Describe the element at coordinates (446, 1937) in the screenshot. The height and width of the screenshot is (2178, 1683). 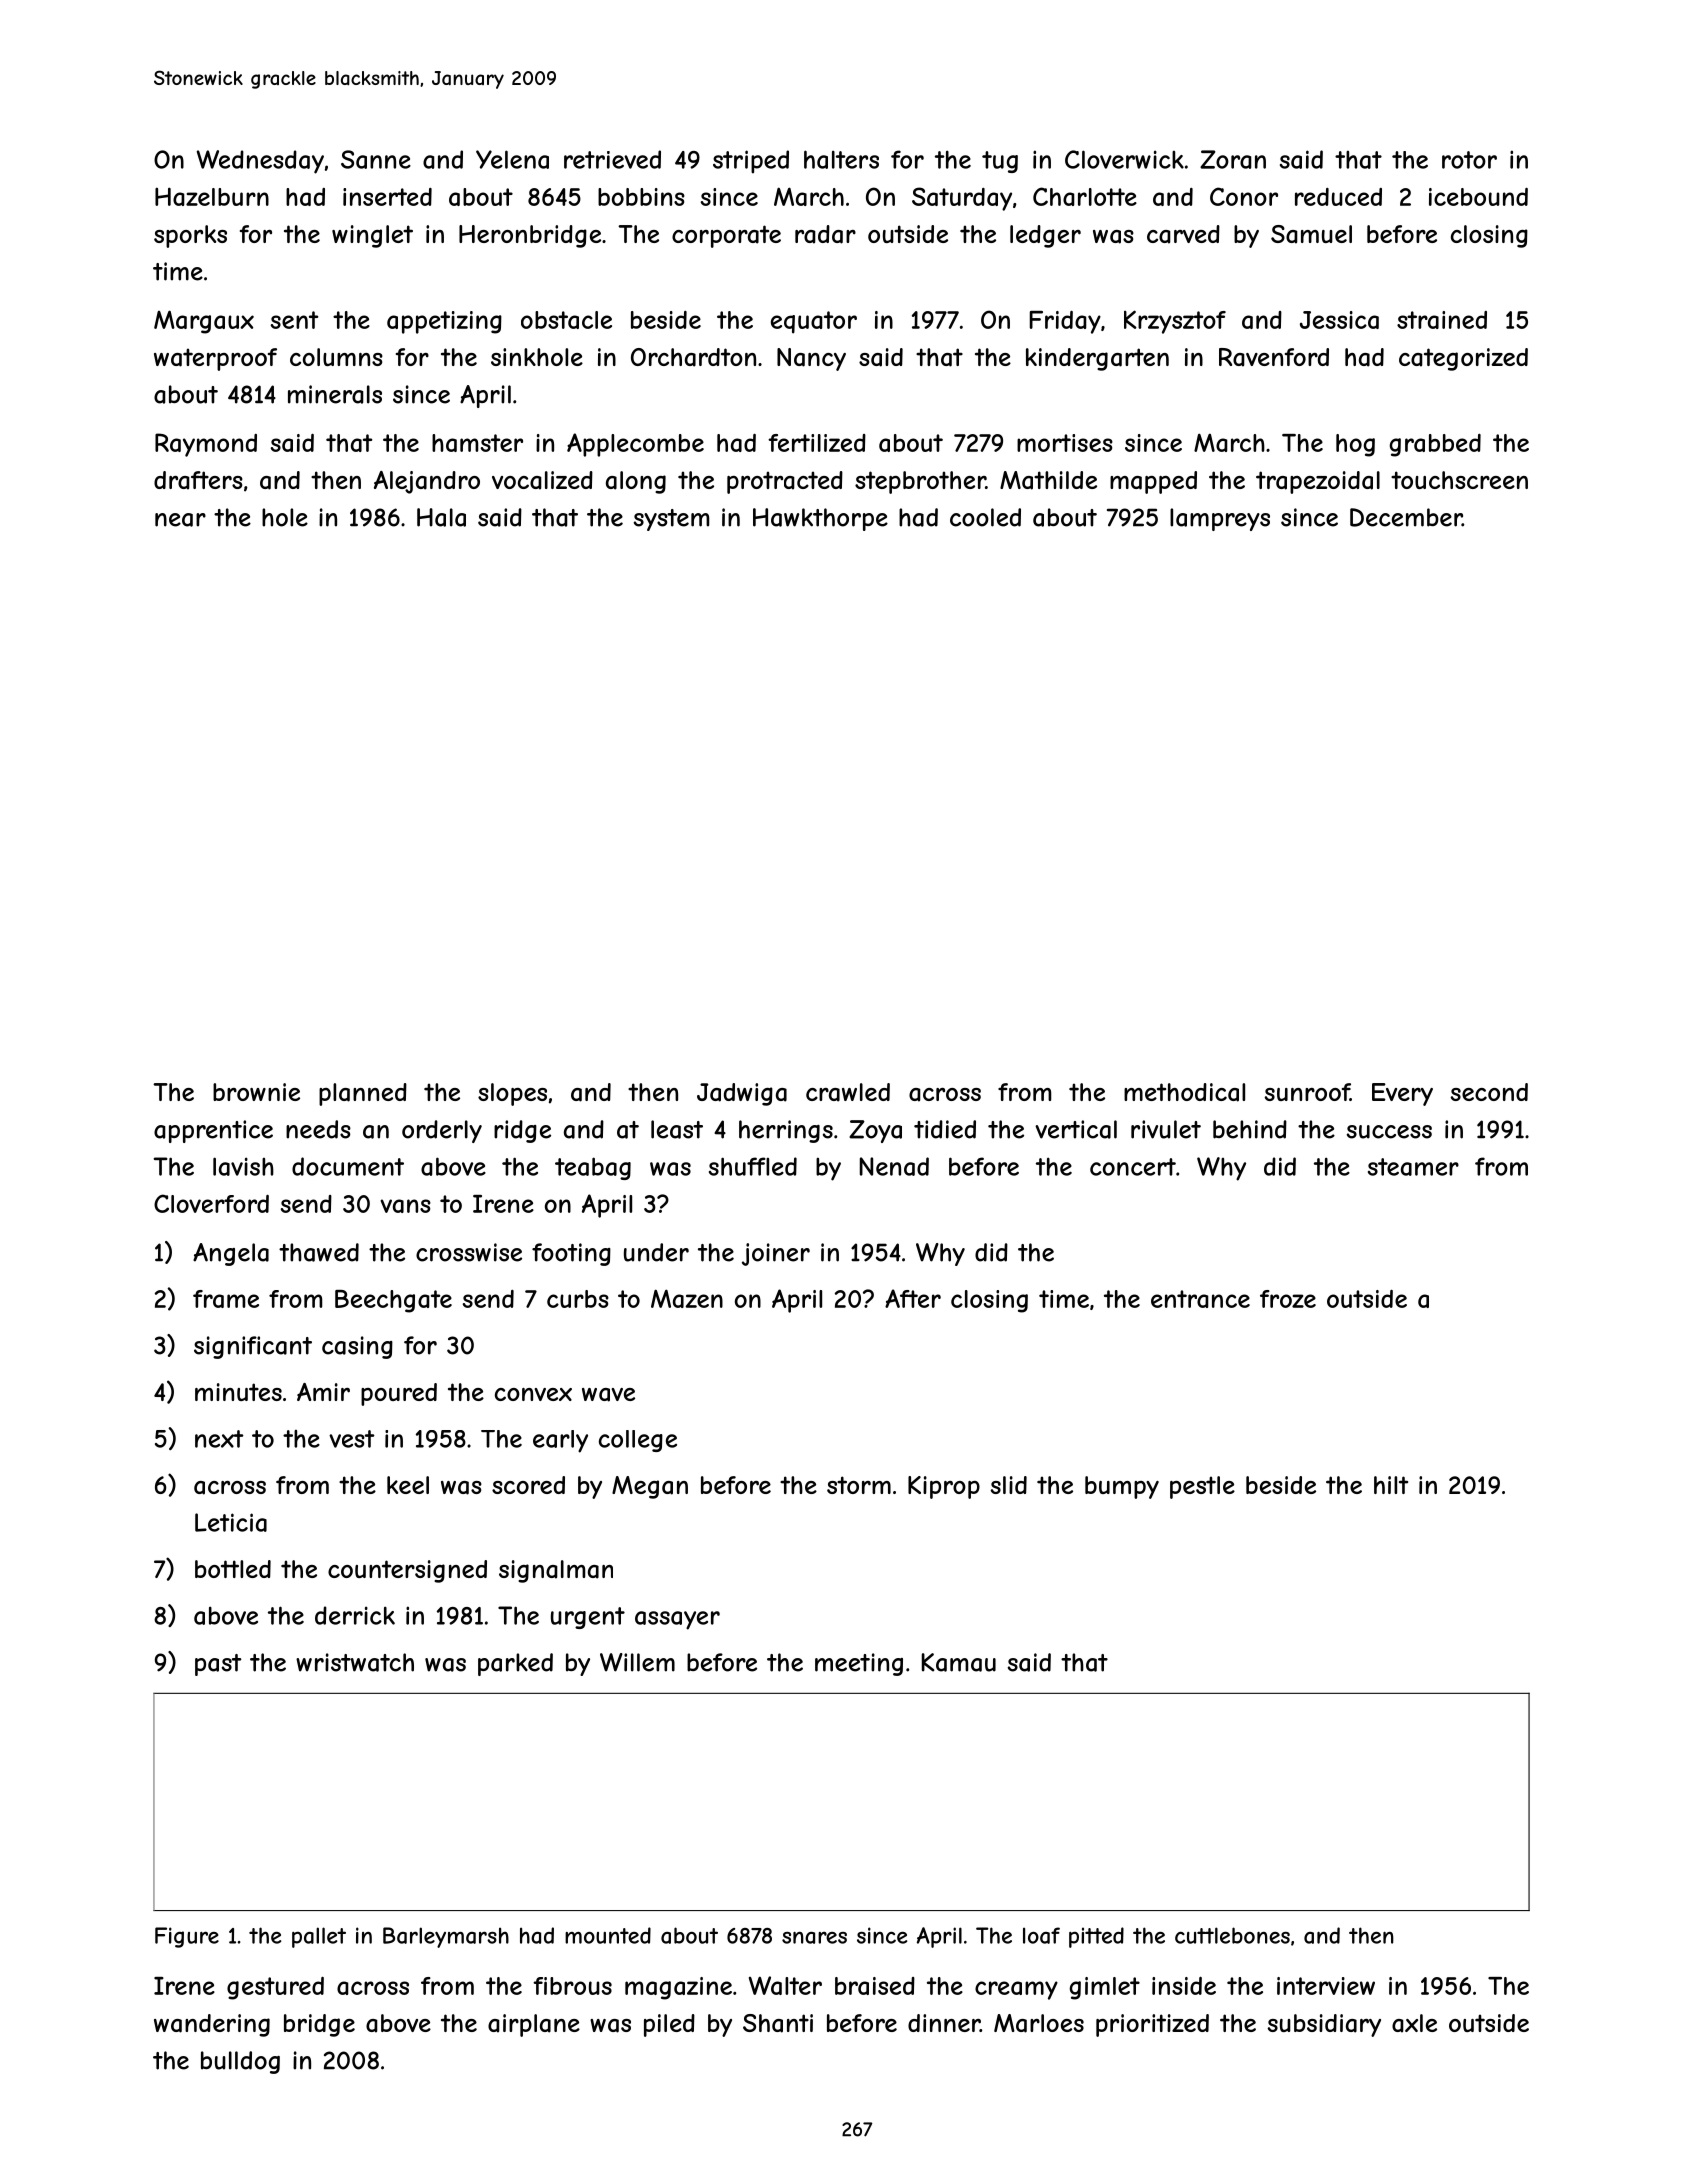
I see `Barleymarsh` at that location.
